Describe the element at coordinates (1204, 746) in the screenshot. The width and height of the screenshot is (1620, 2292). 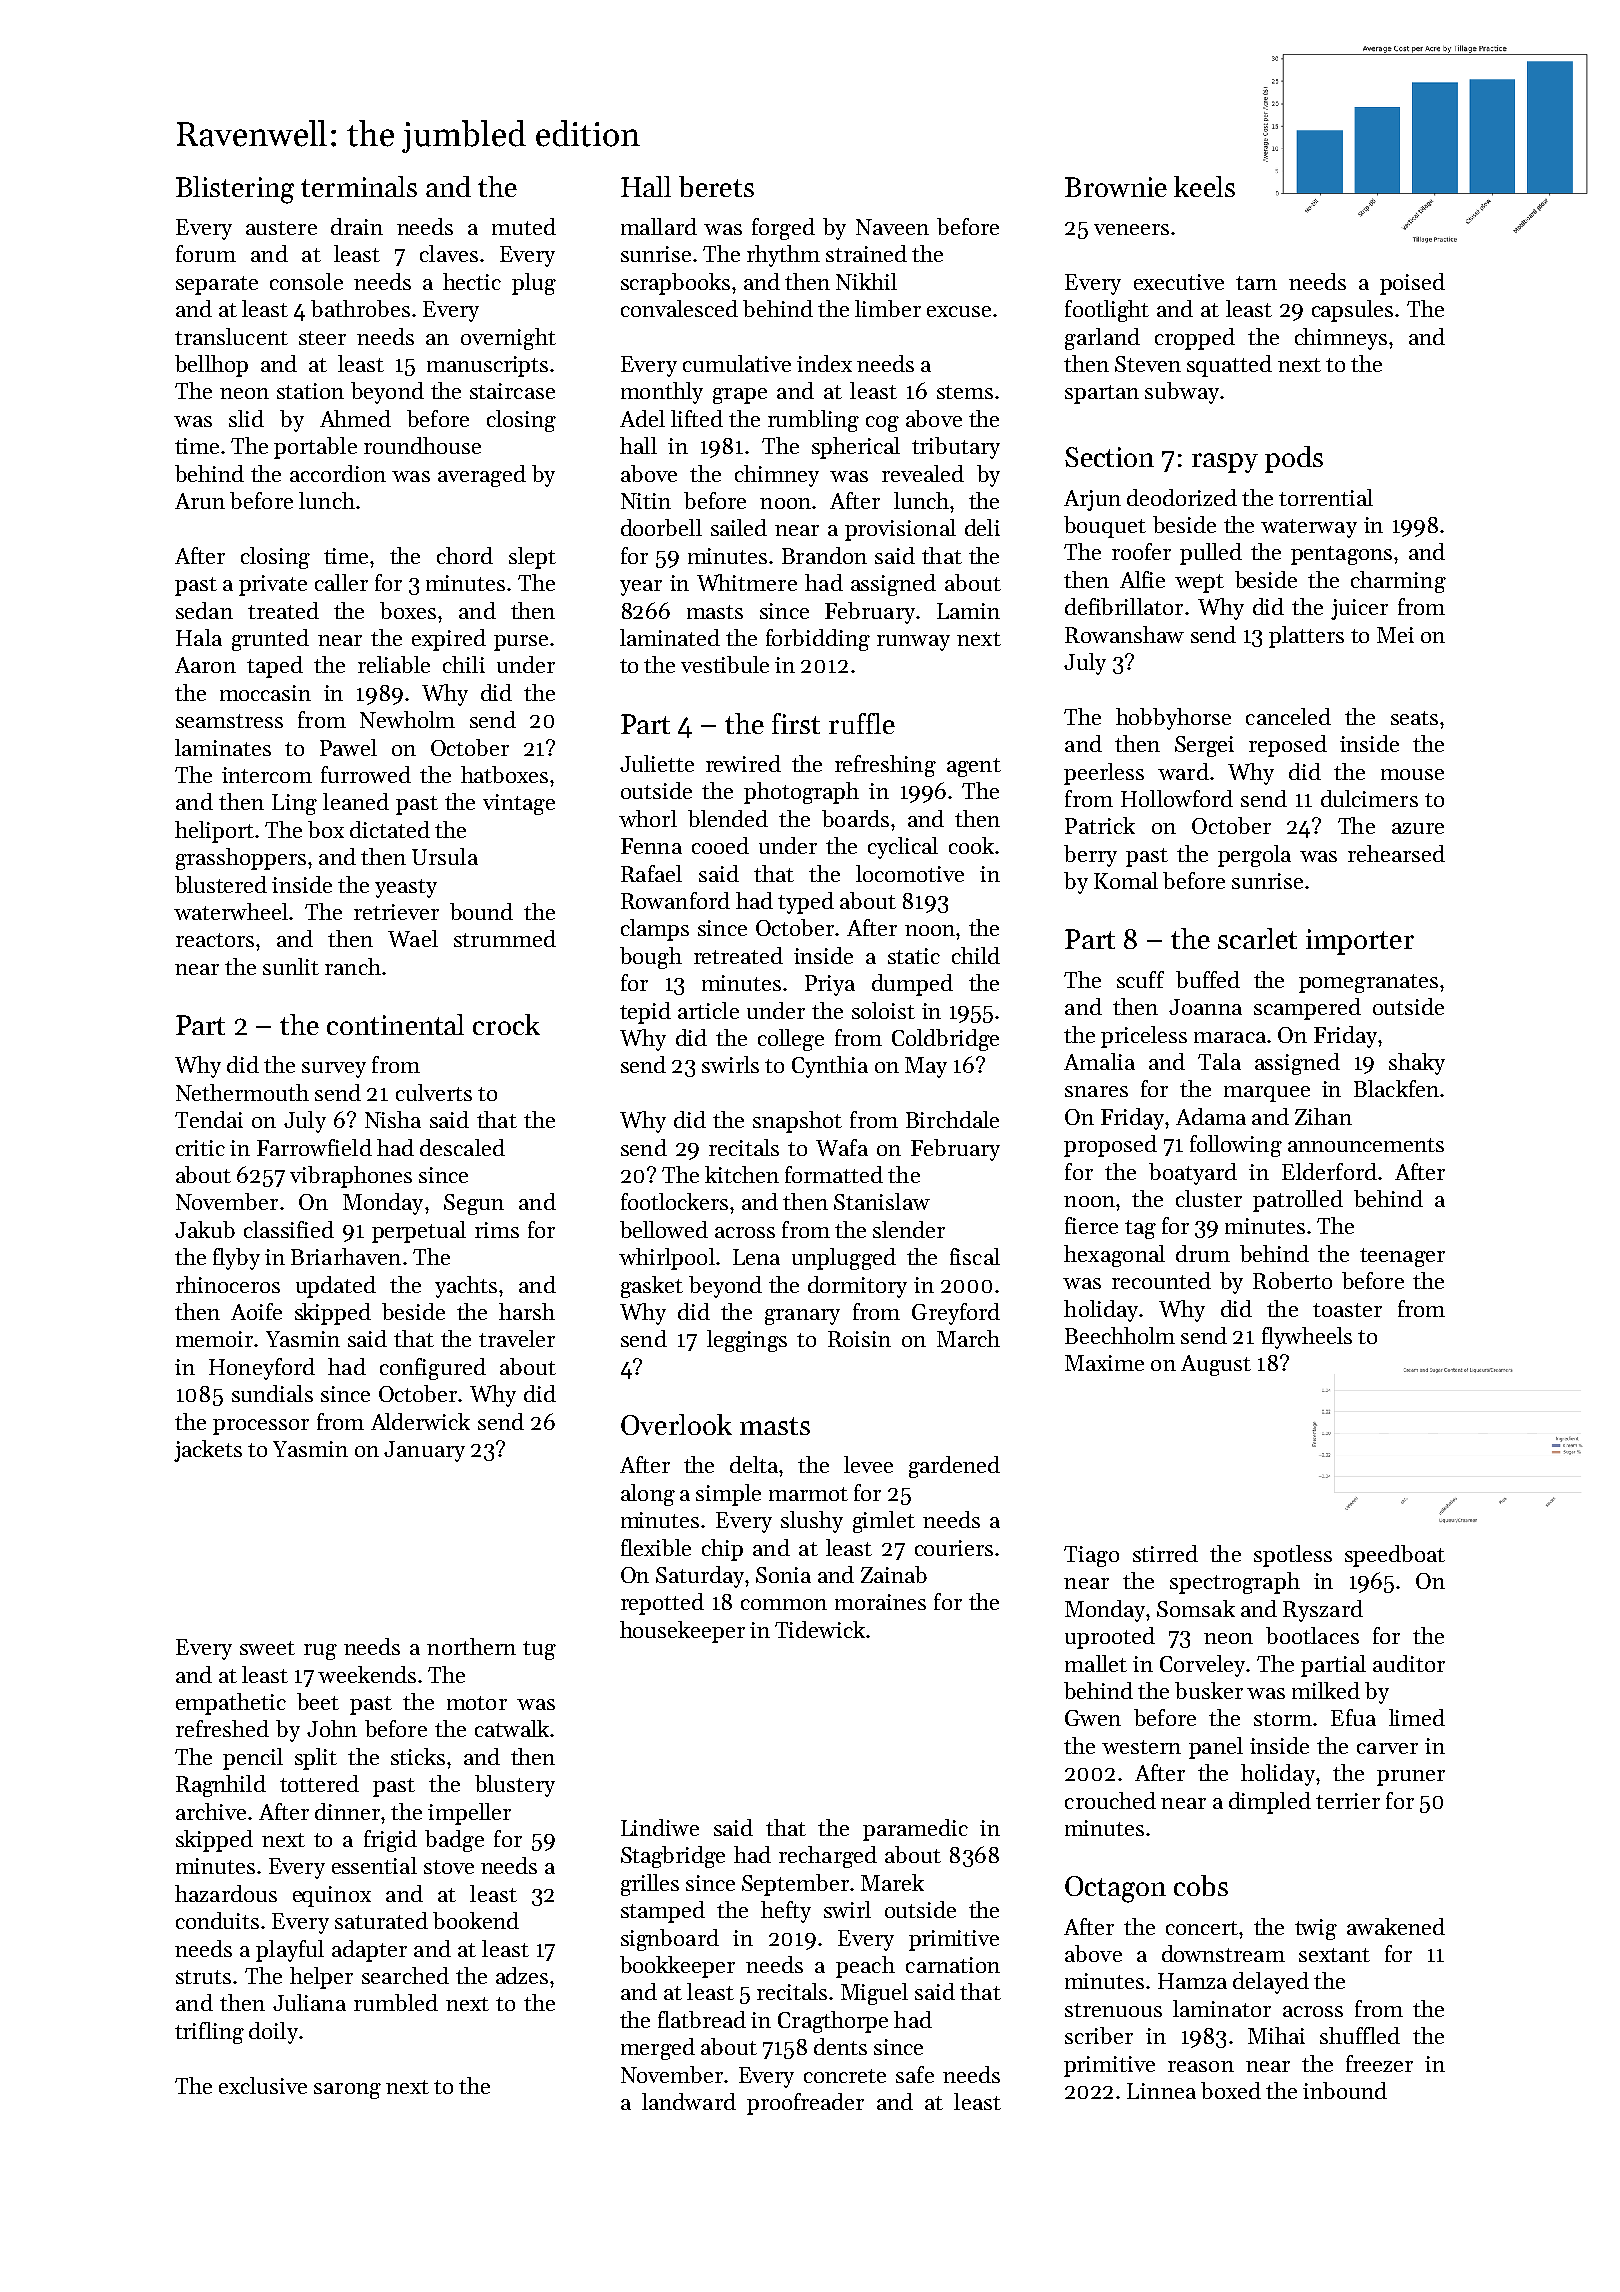
I see `Sergei` at that location.
